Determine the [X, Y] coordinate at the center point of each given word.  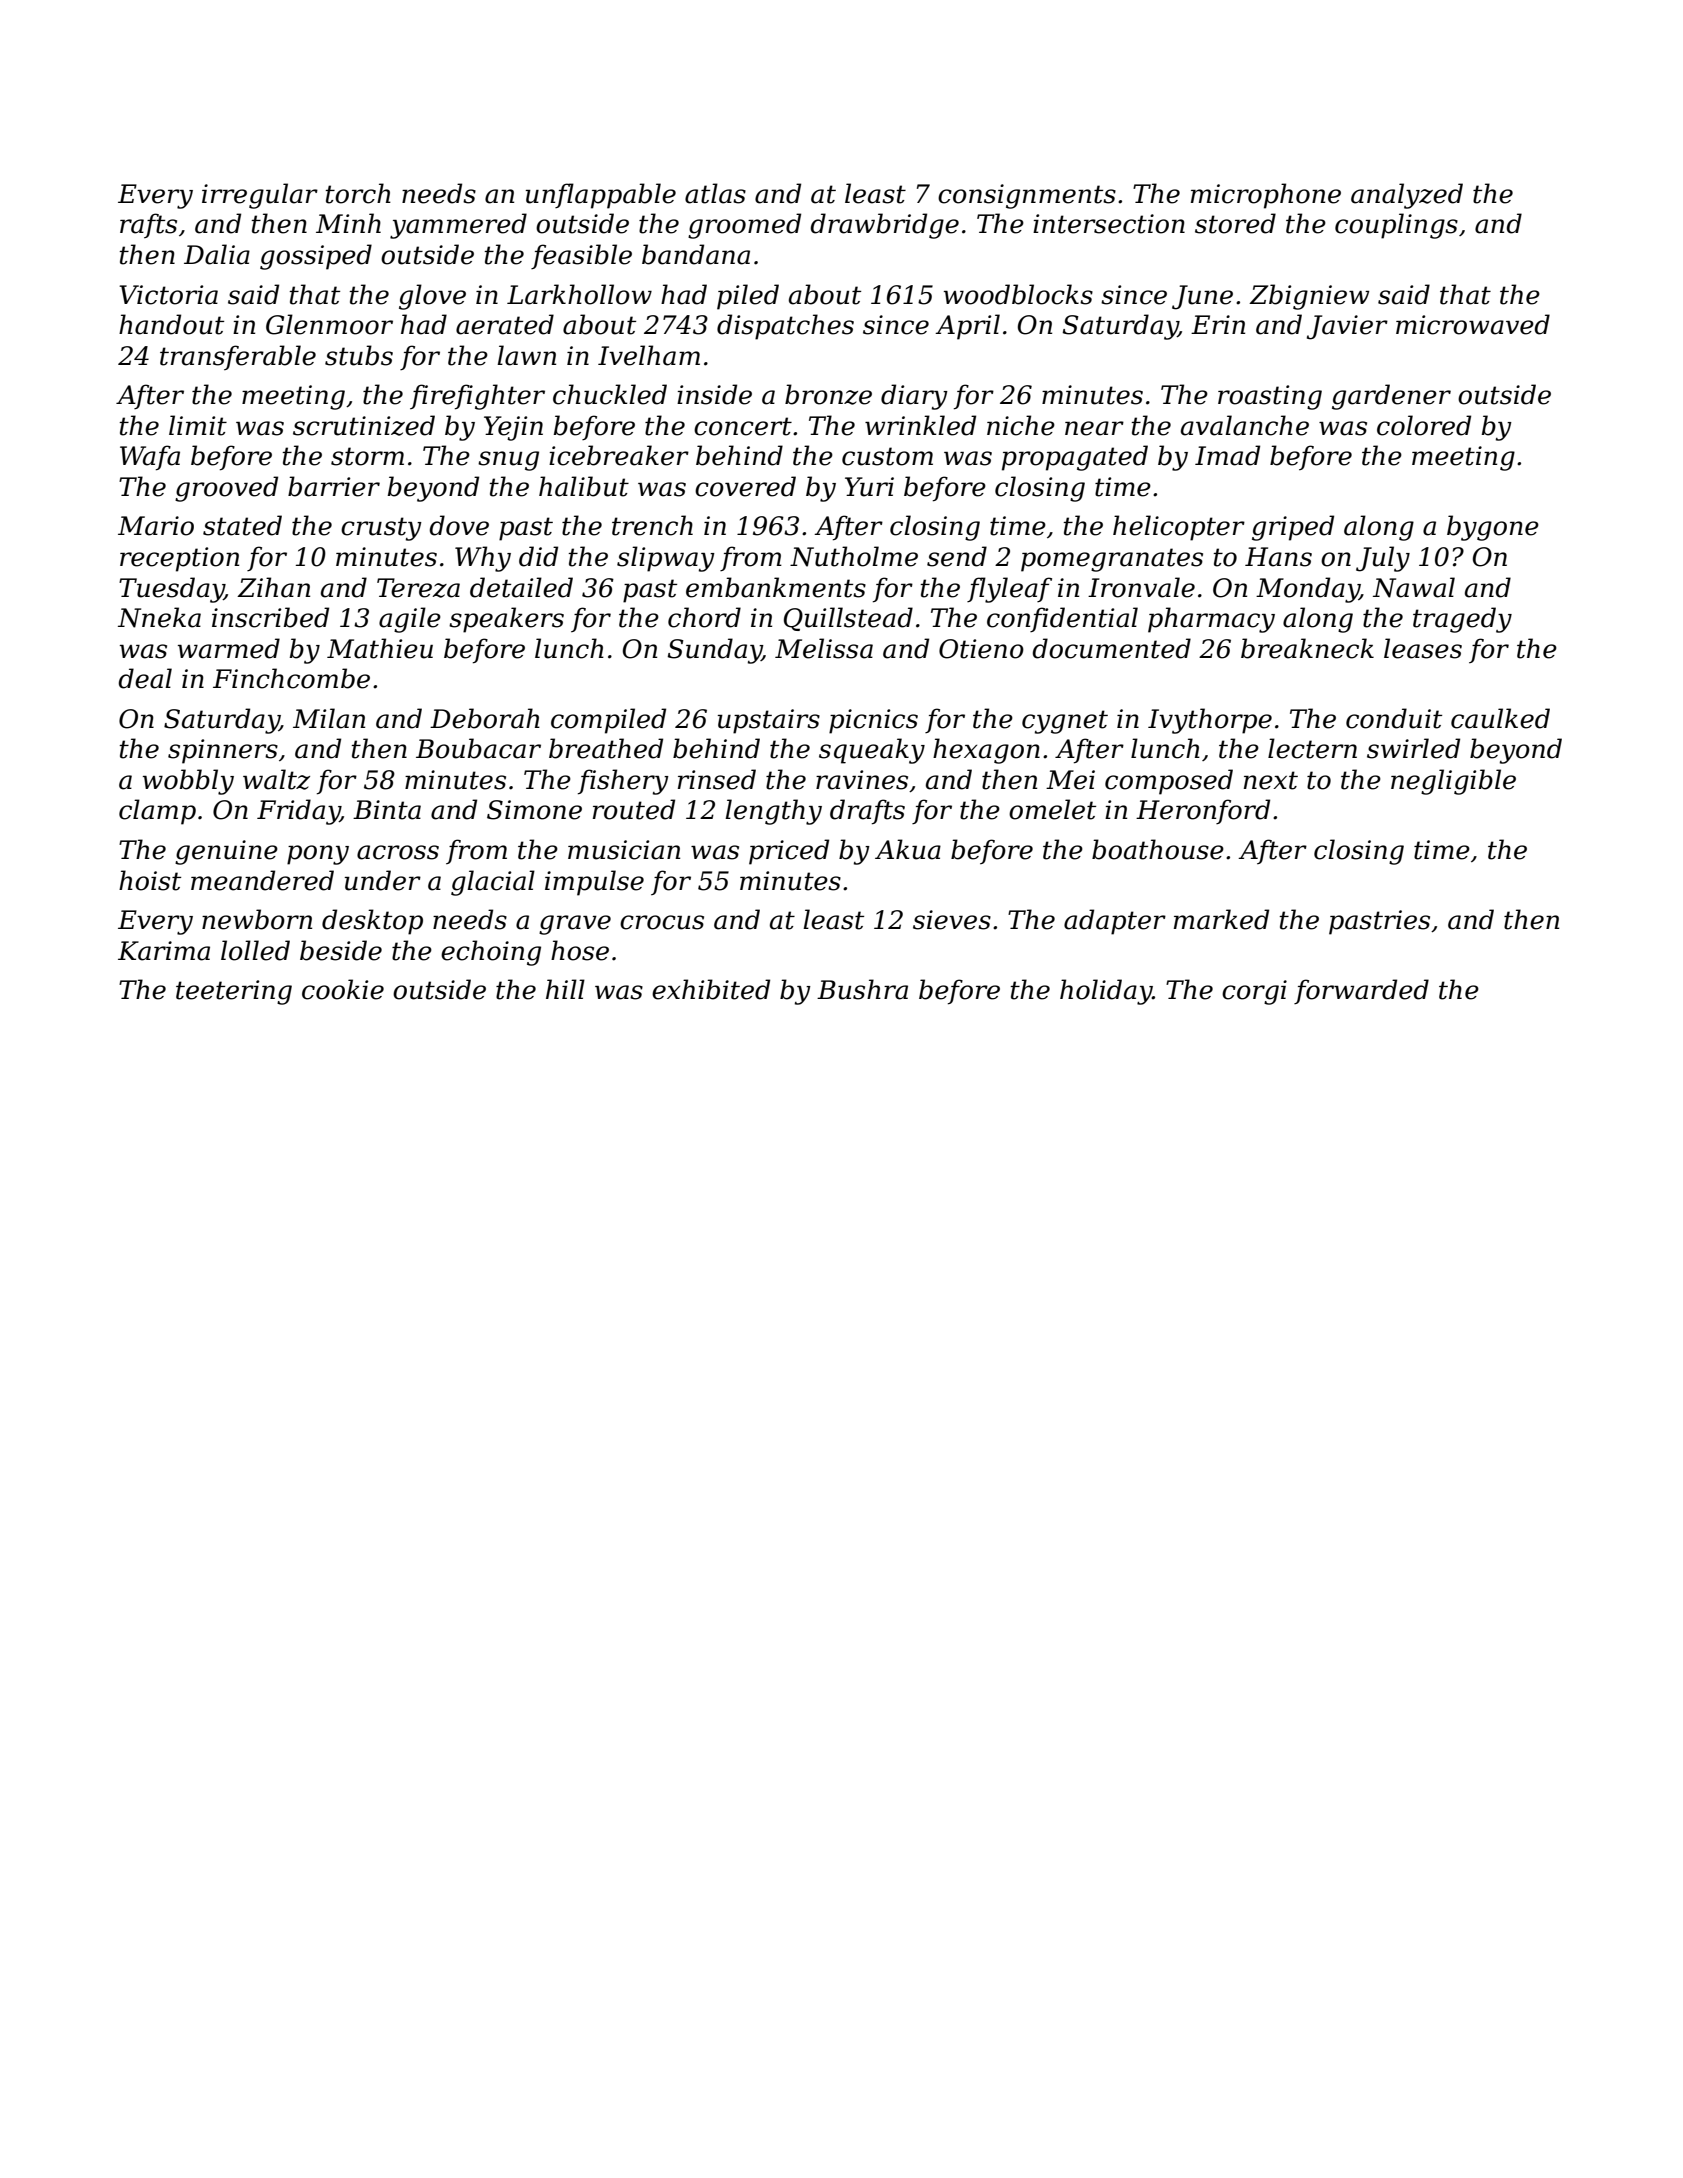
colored [1424, 425]
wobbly [188, 782]
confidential [1062, 619]
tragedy [1462, 620]
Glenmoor [329, 324]
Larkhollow [579, 294]
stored [1235, 223]
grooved [226, 489]
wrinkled [920, 425]
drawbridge [884, 226]
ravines [862, 780]
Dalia [217, 254]
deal [145, 678]
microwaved [1473, 324]
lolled [255, 950]
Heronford [1203, 811]
